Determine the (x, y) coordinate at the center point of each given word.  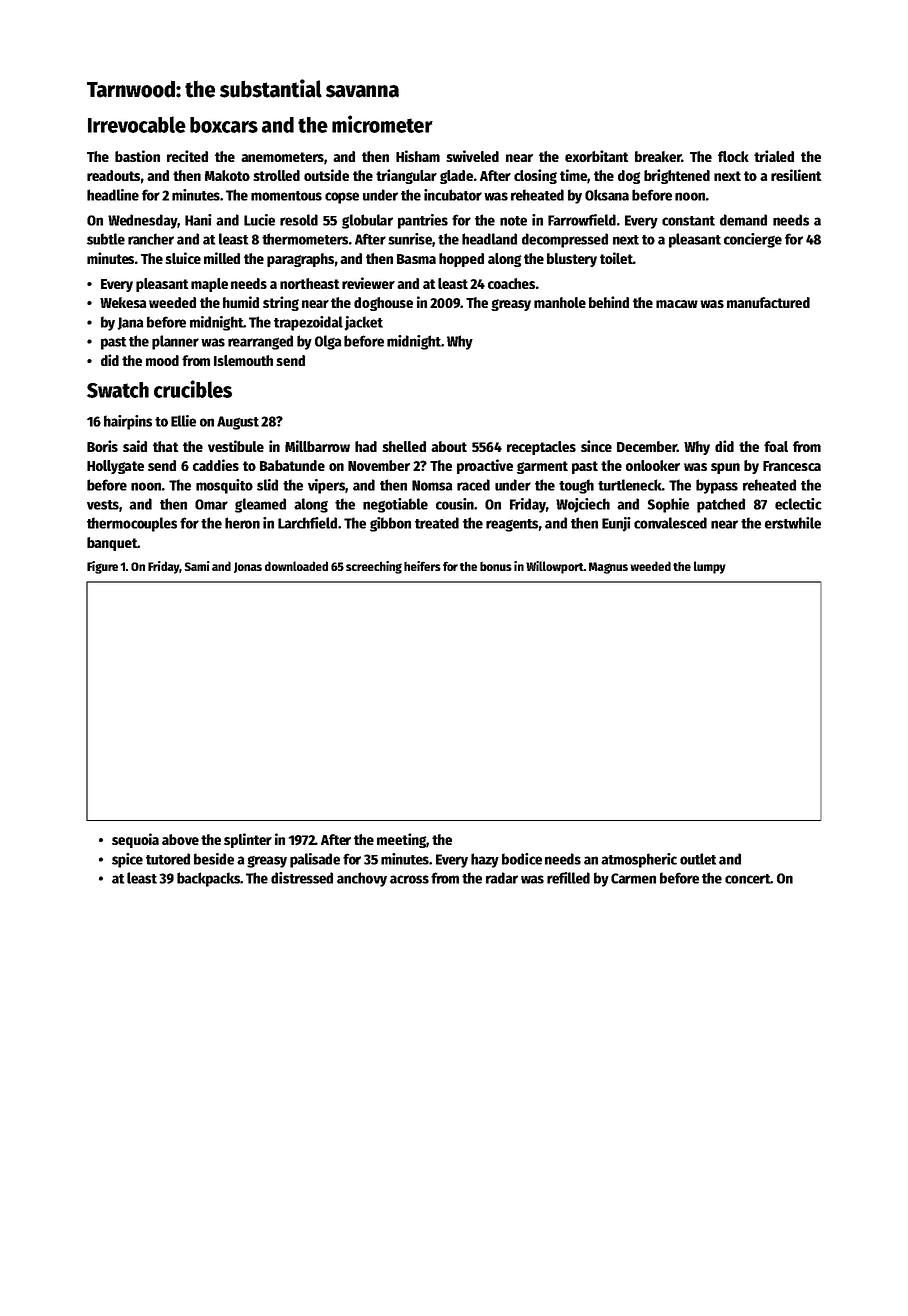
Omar (211, 504)
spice (127, 860)
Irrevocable (137, 124)
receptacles (541, 448)
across (409, 879)
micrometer (382, 124)
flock (733, 156)
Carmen (633, 878)
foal (776, 446)
